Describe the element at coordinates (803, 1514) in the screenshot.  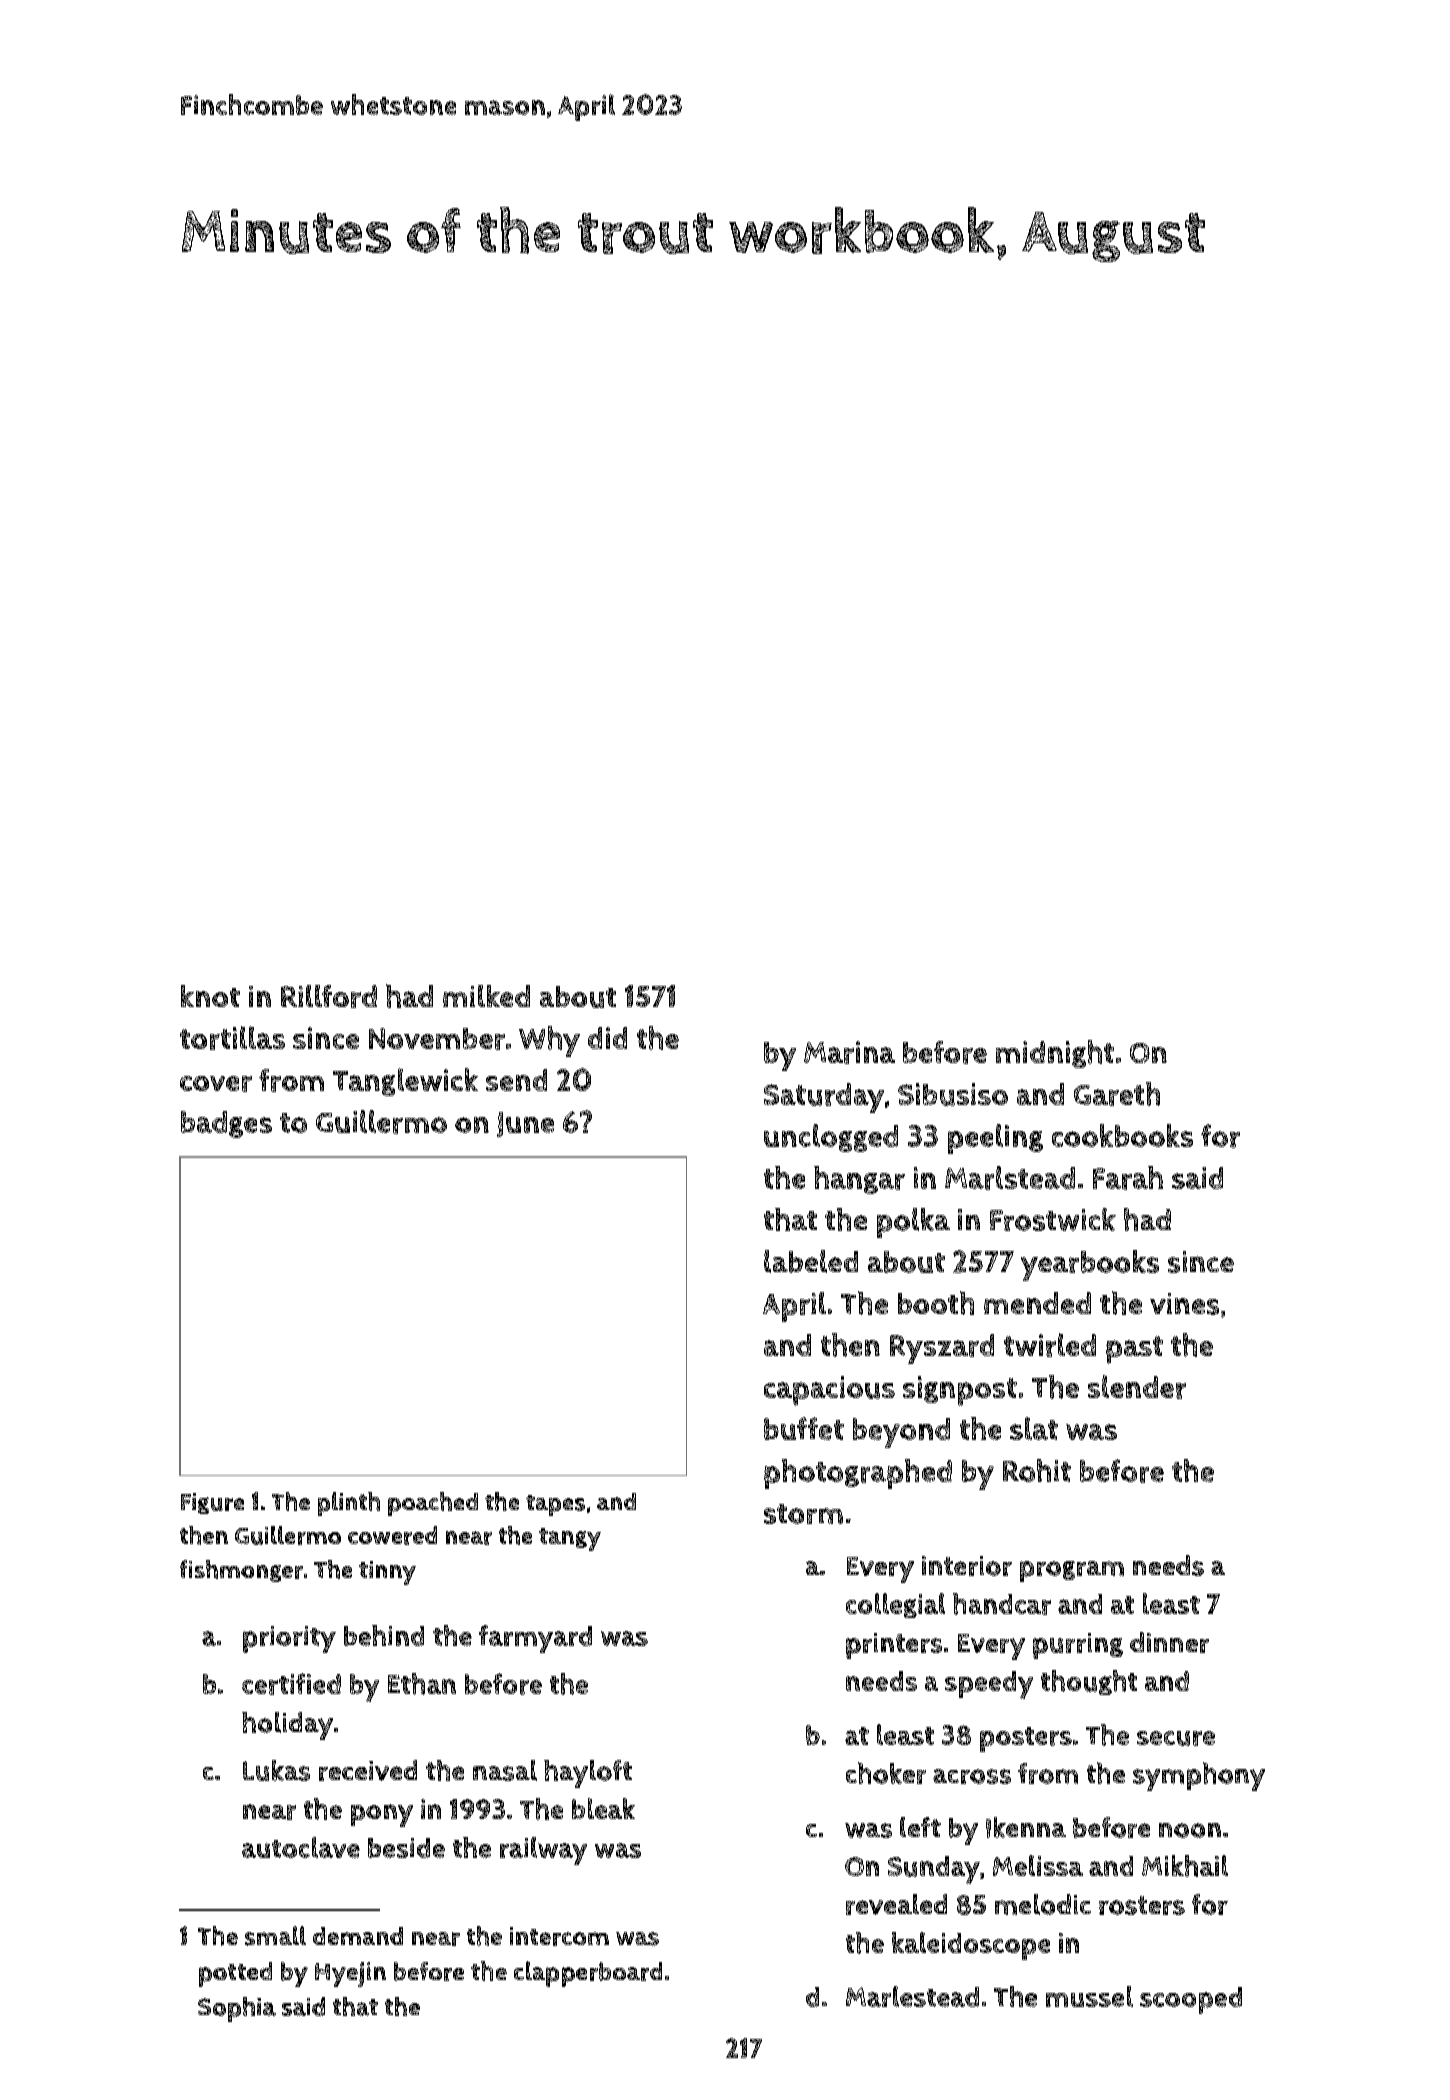
I see `storm` at that location.
